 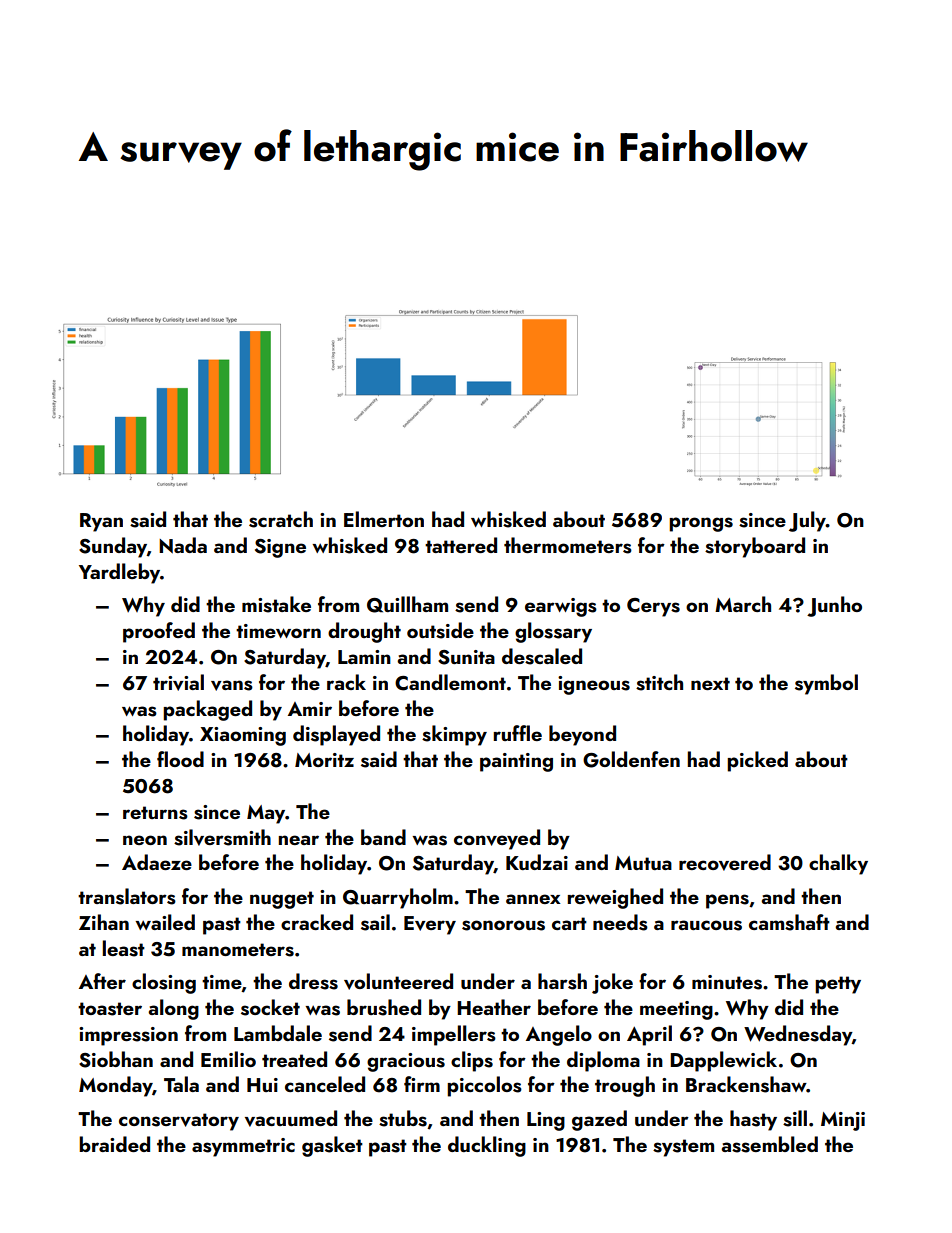 What do you see at coordinates (181, 1084) in the page?
I see `Tala` at bounding box center [181, 1084].
